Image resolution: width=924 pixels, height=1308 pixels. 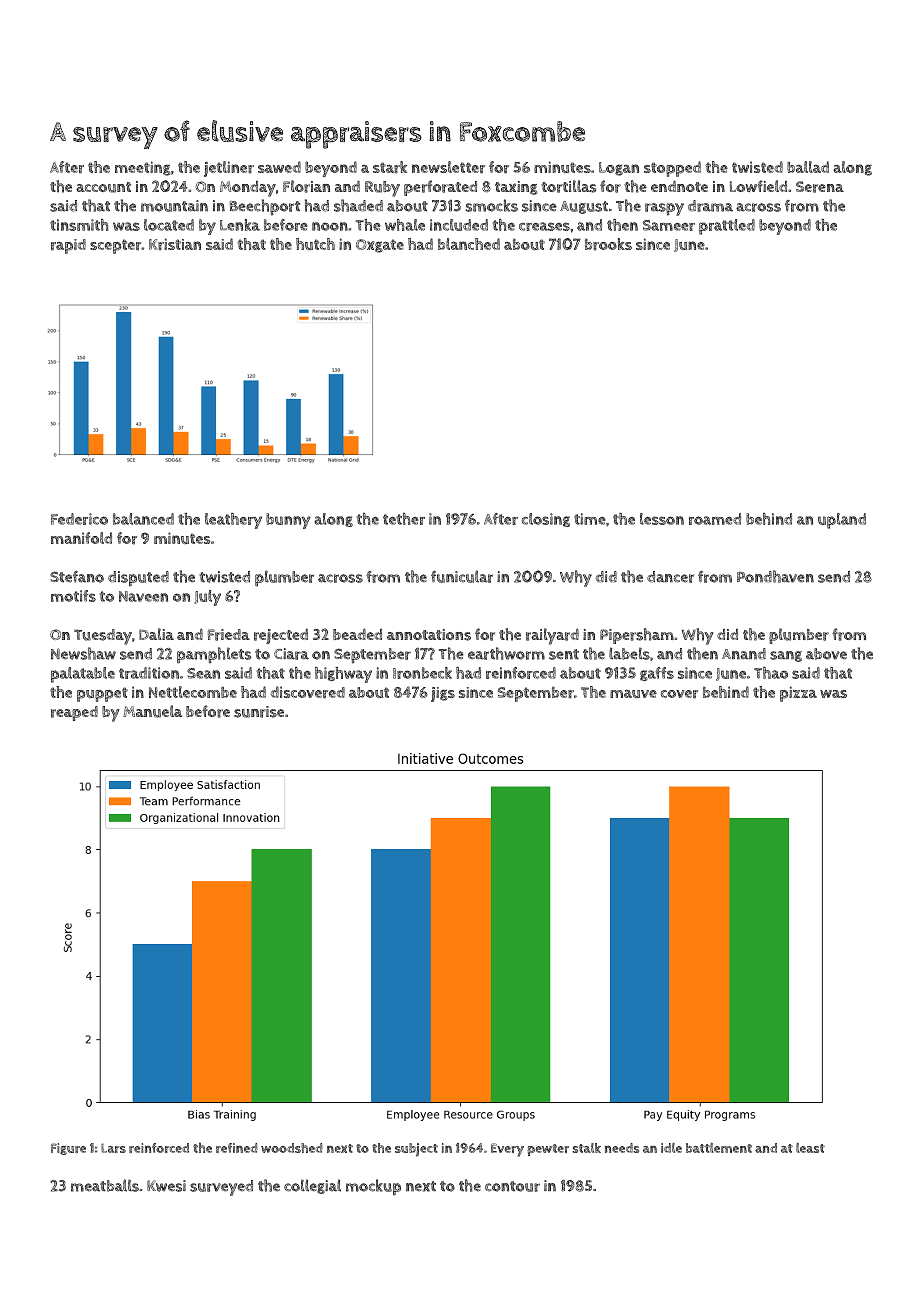 I want to click on meeting, so click(x=143, y=168).
